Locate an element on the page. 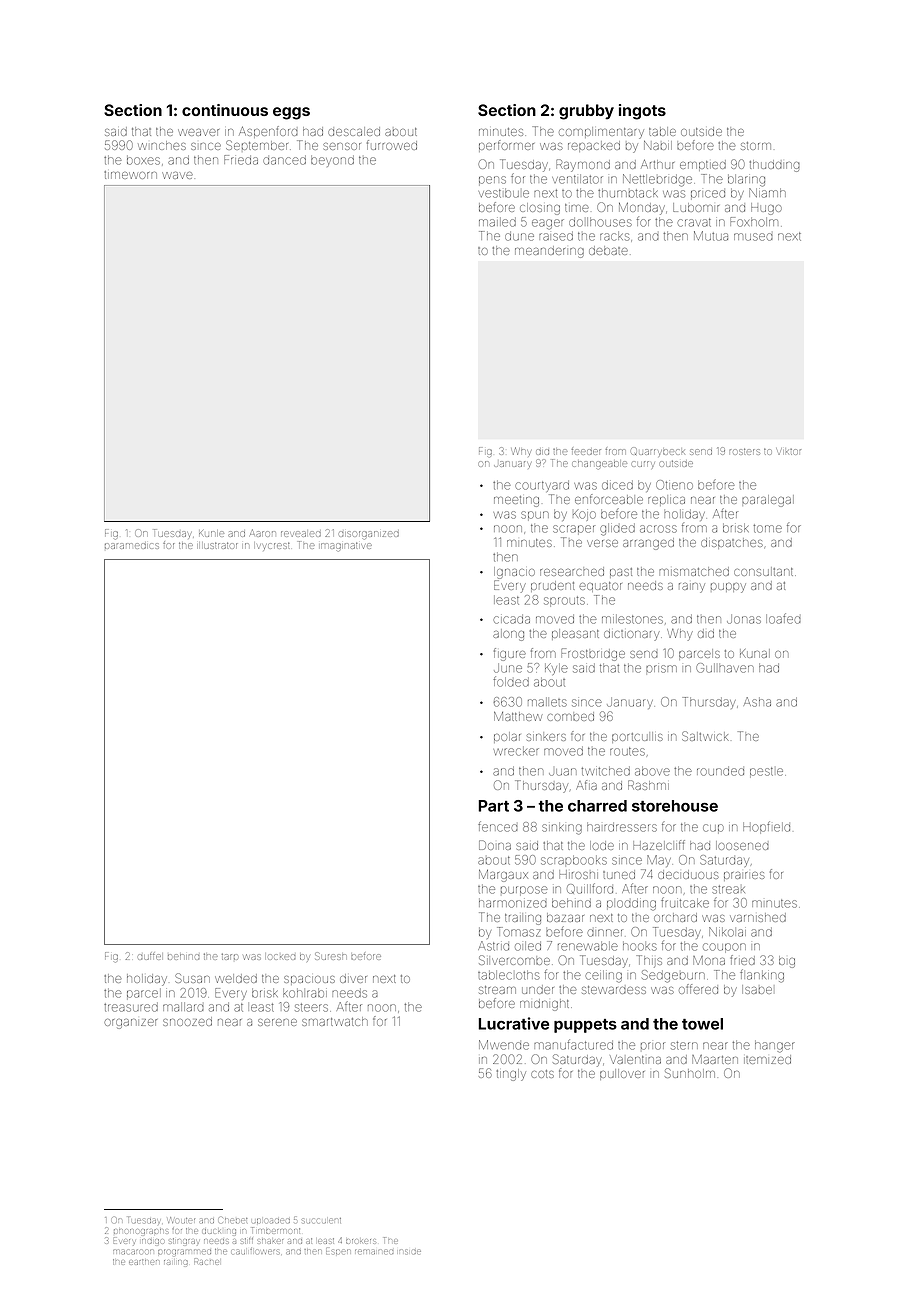 This document has height=1316, width=908. Susan is located at coordinates (192, 978).
